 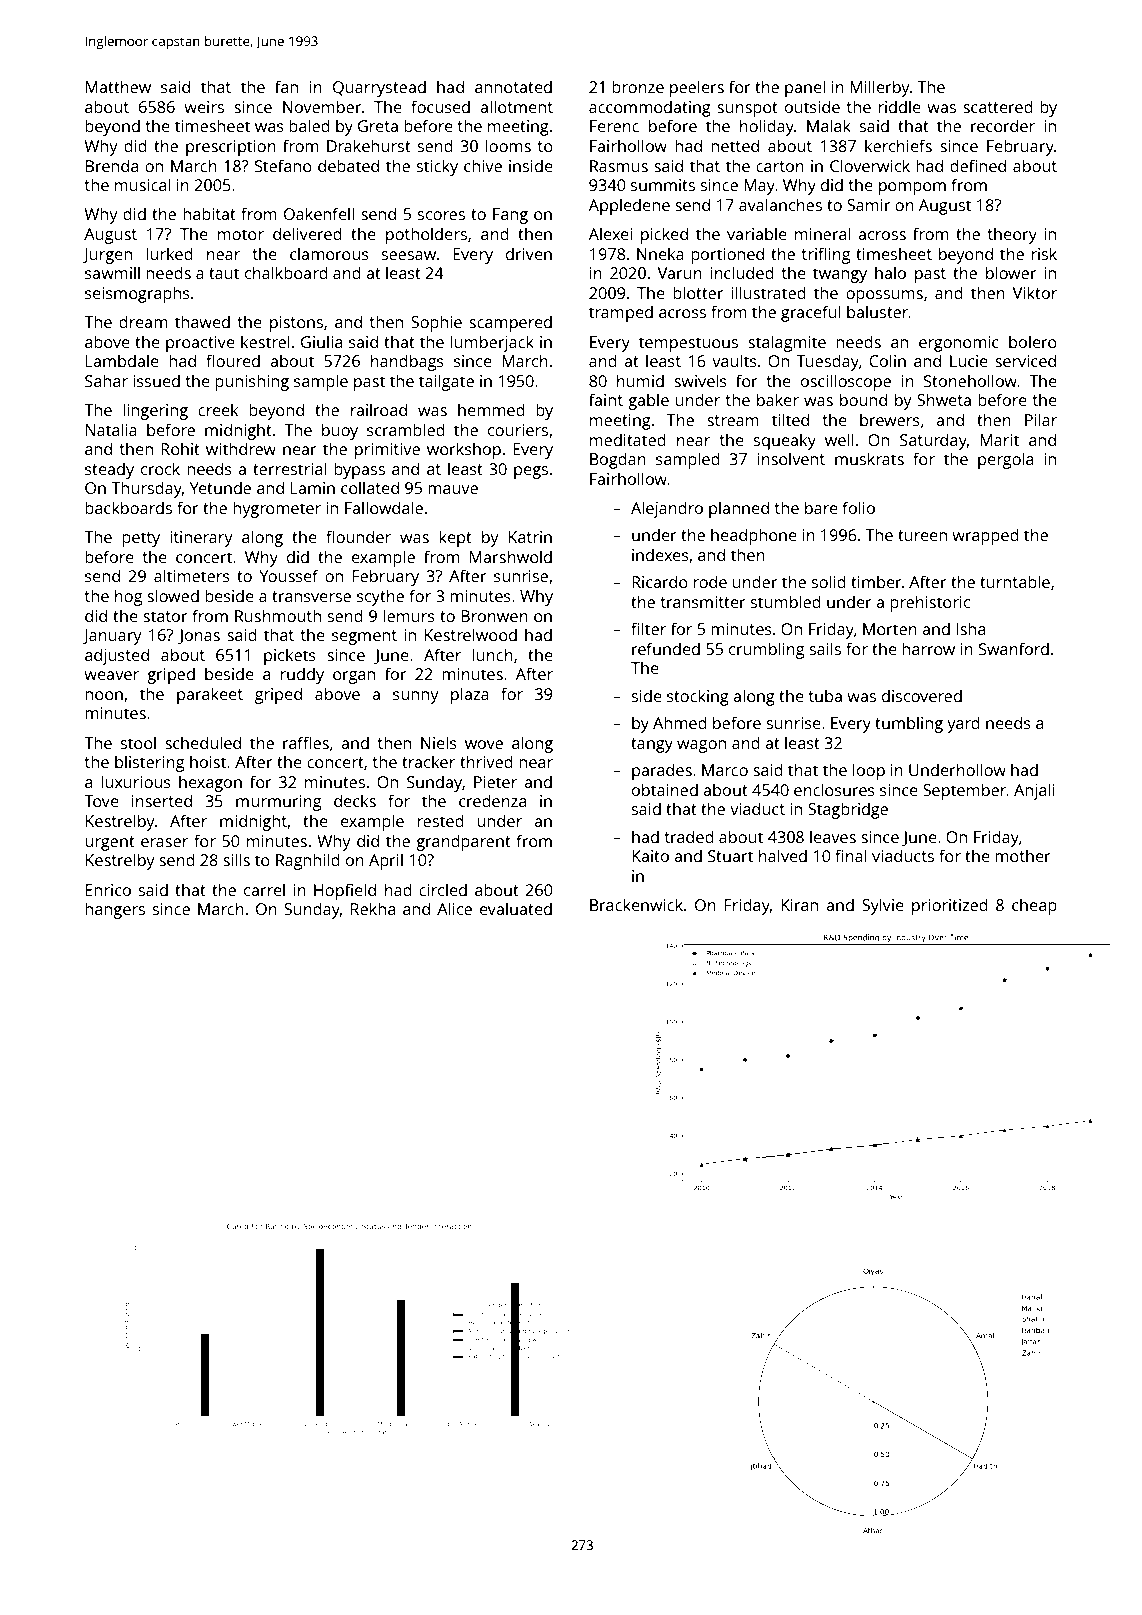 I want to click on harrow, so click(x=928, y=648).
